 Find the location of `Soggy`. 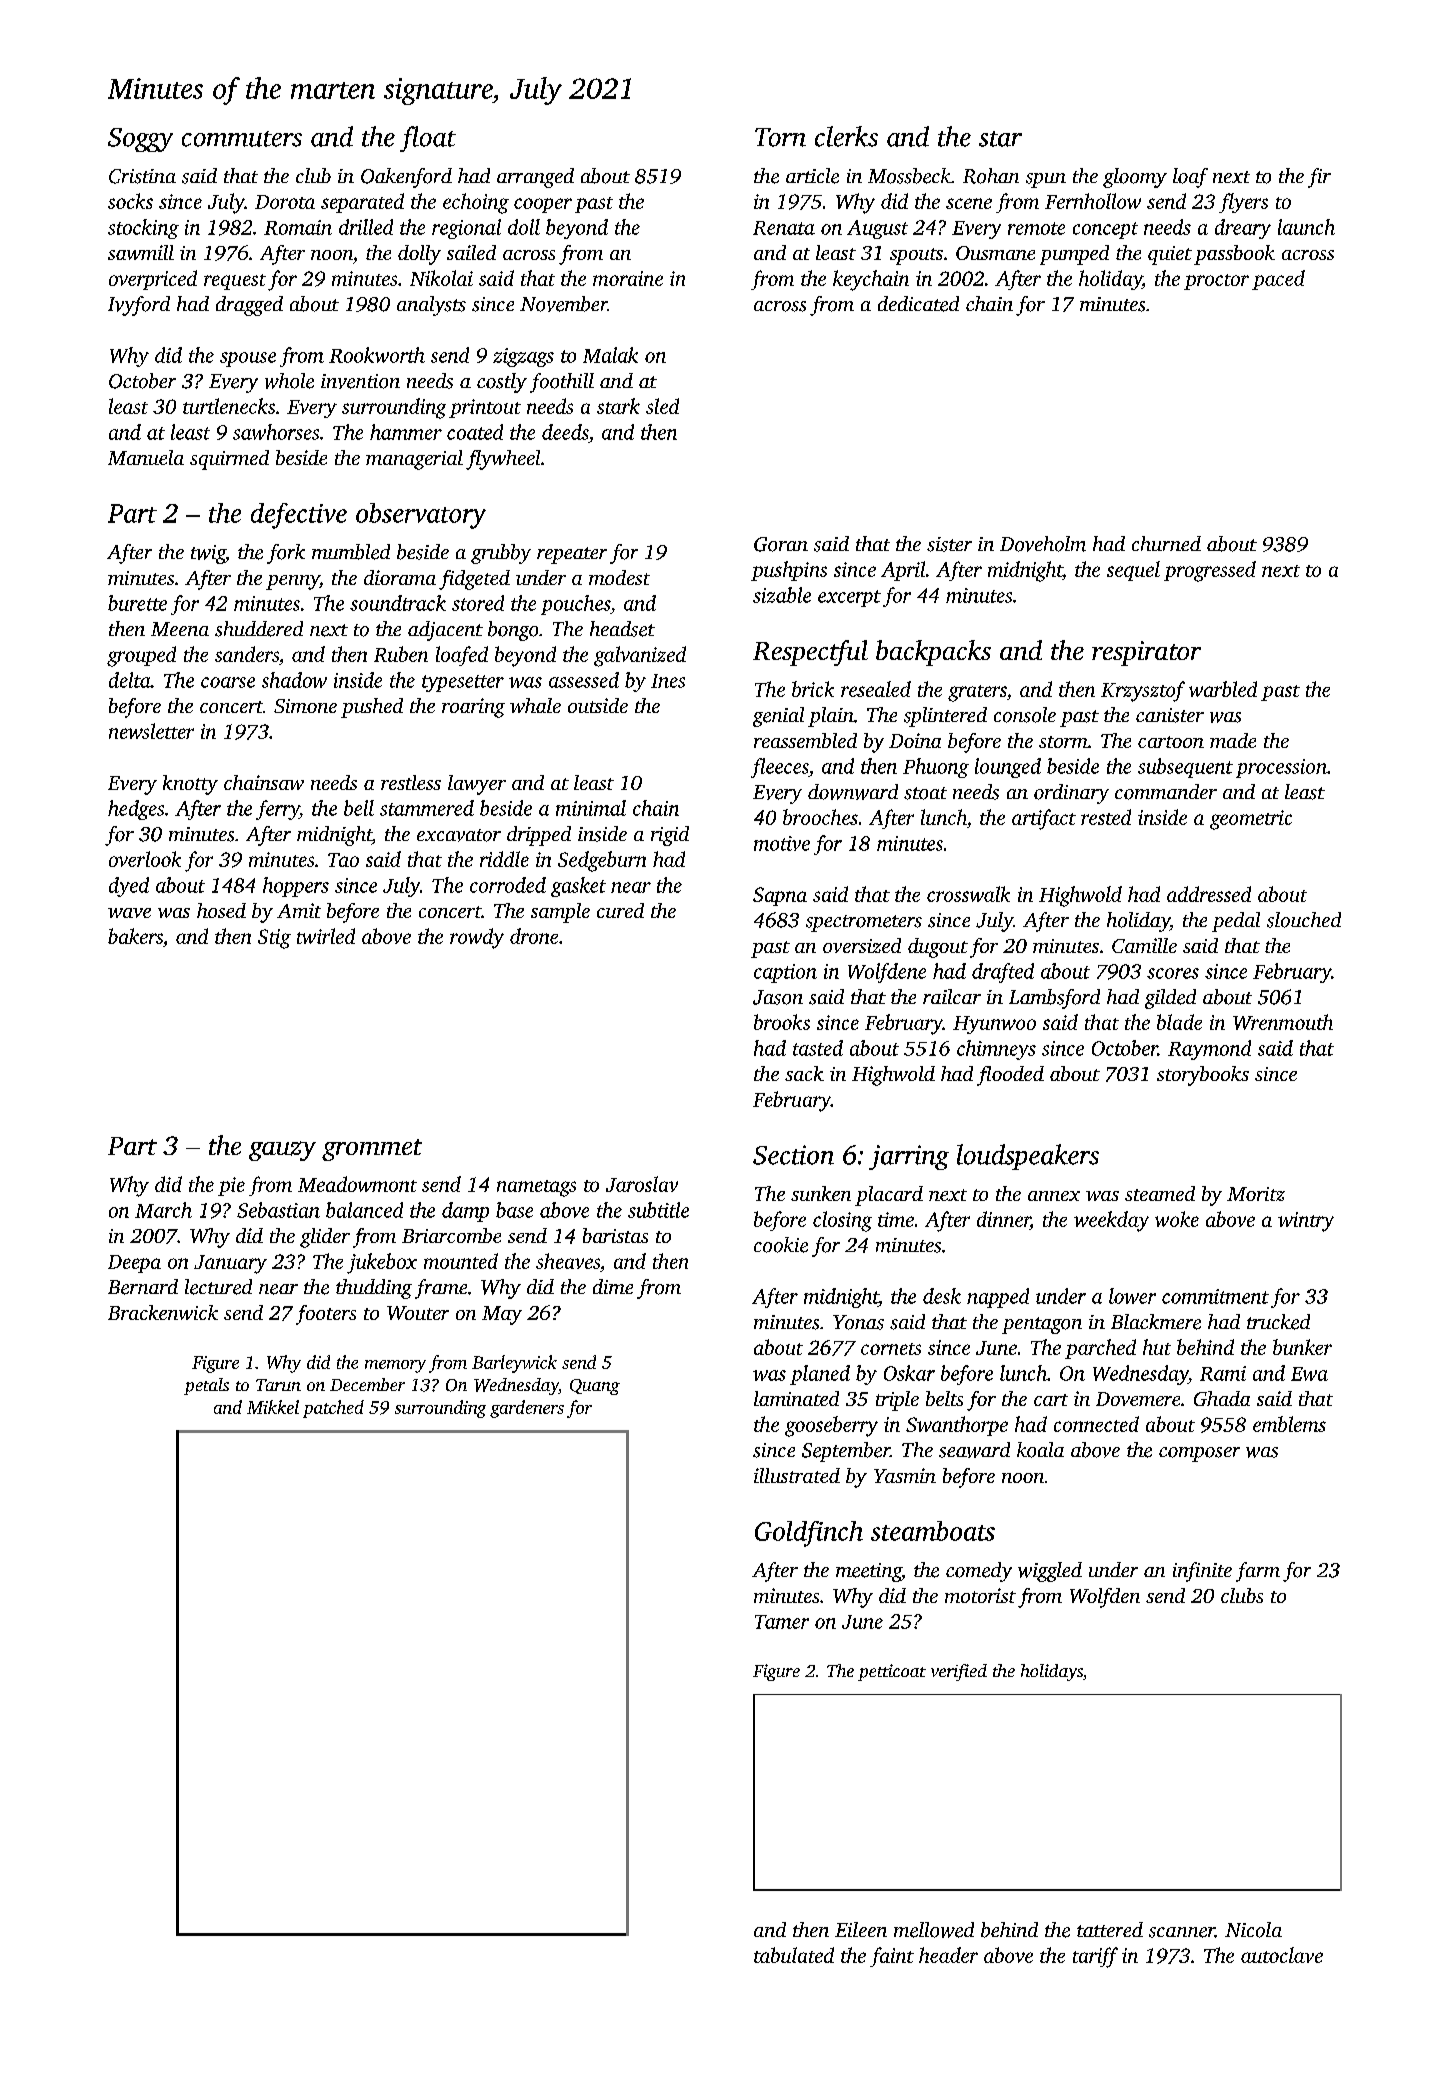

Soggy is located at coordinates (140, 140).
